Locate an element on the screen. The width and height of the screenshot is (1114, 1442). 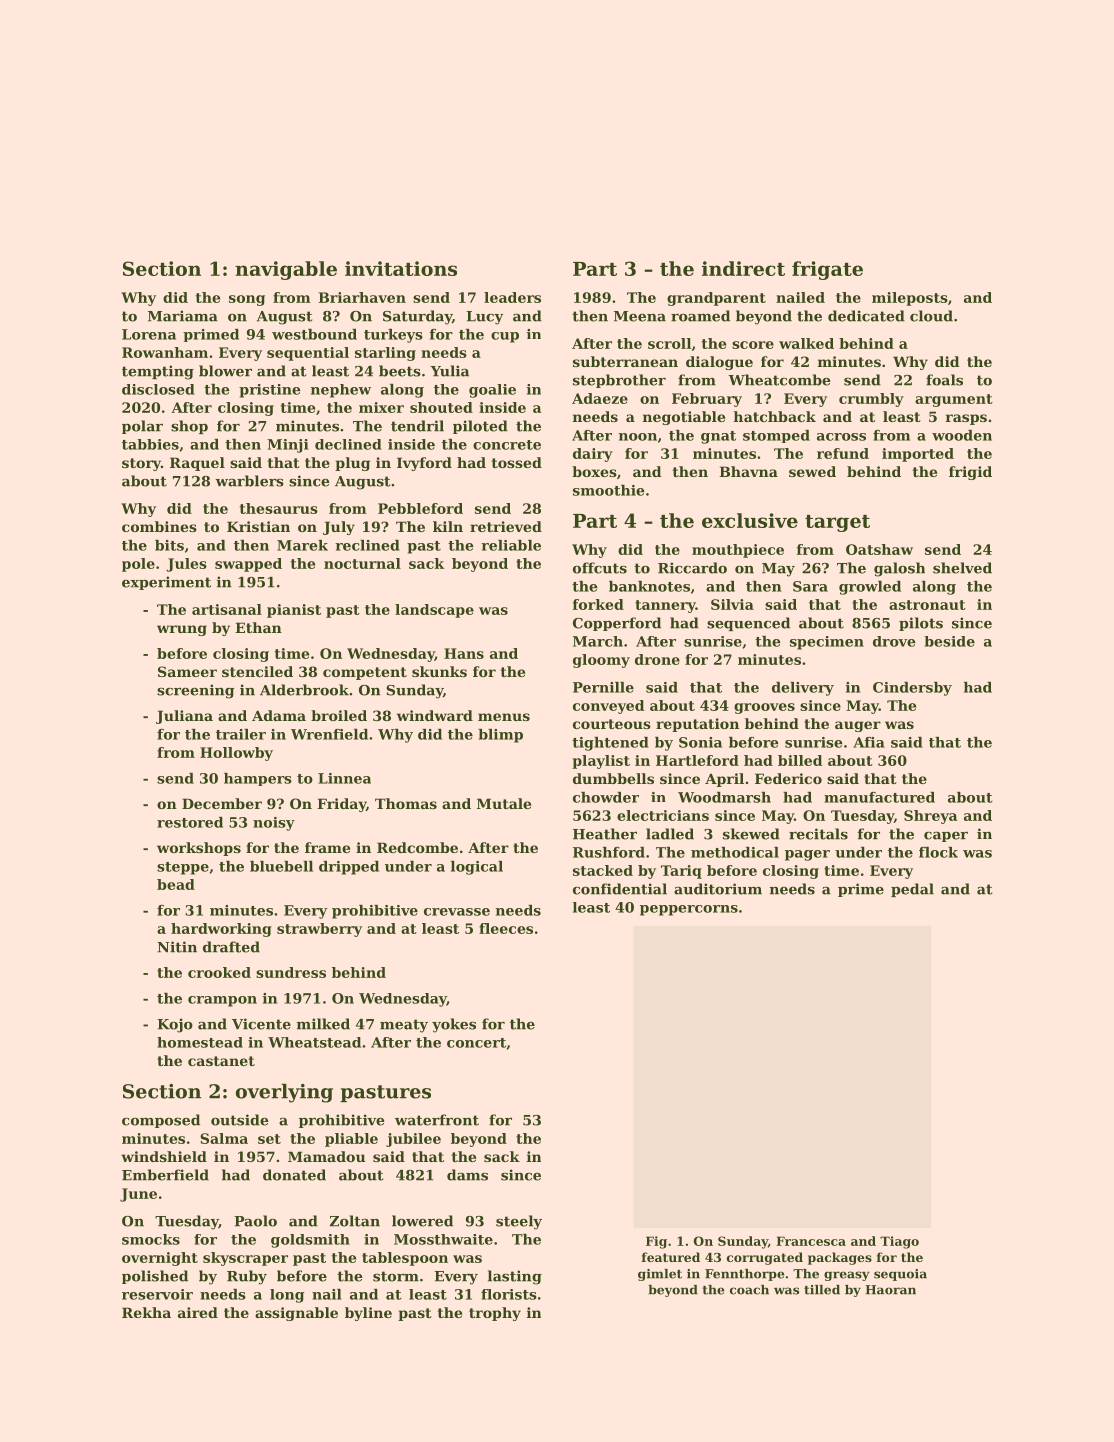
indirect is located at coordinates (743, 268).
